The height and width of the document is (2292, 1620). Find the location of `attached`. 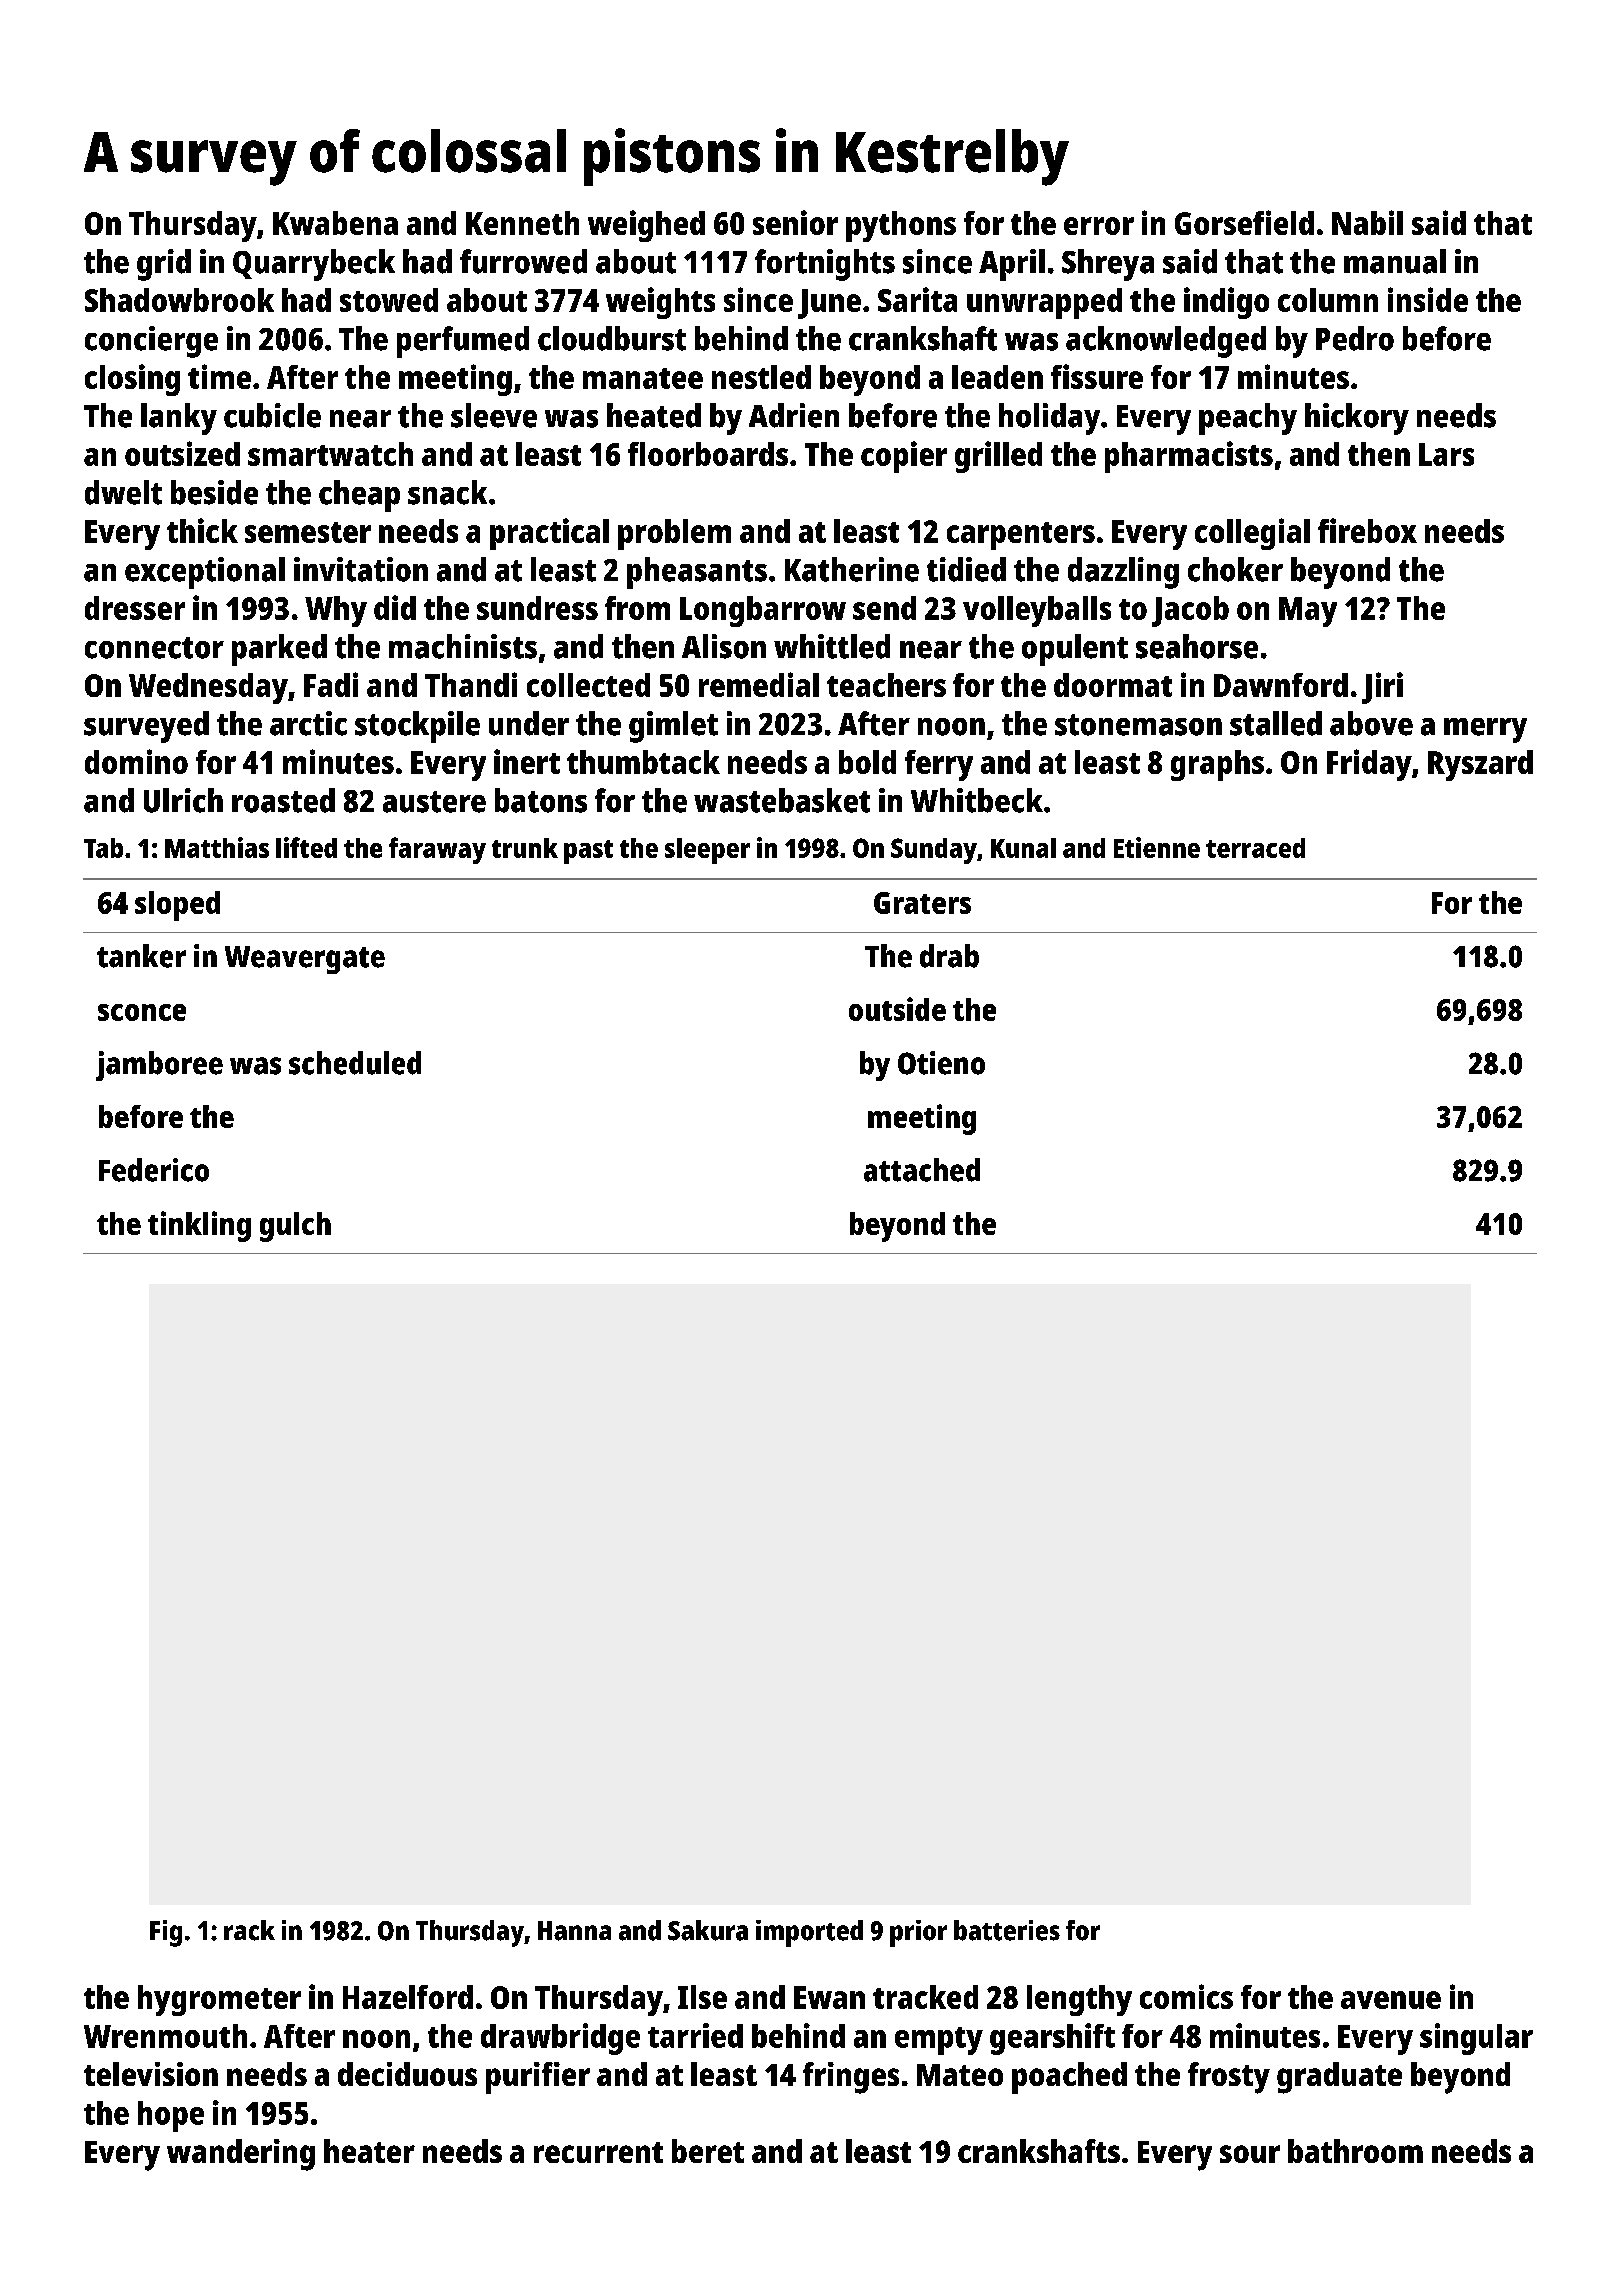

attached is located at coordinates (922, 1170).
